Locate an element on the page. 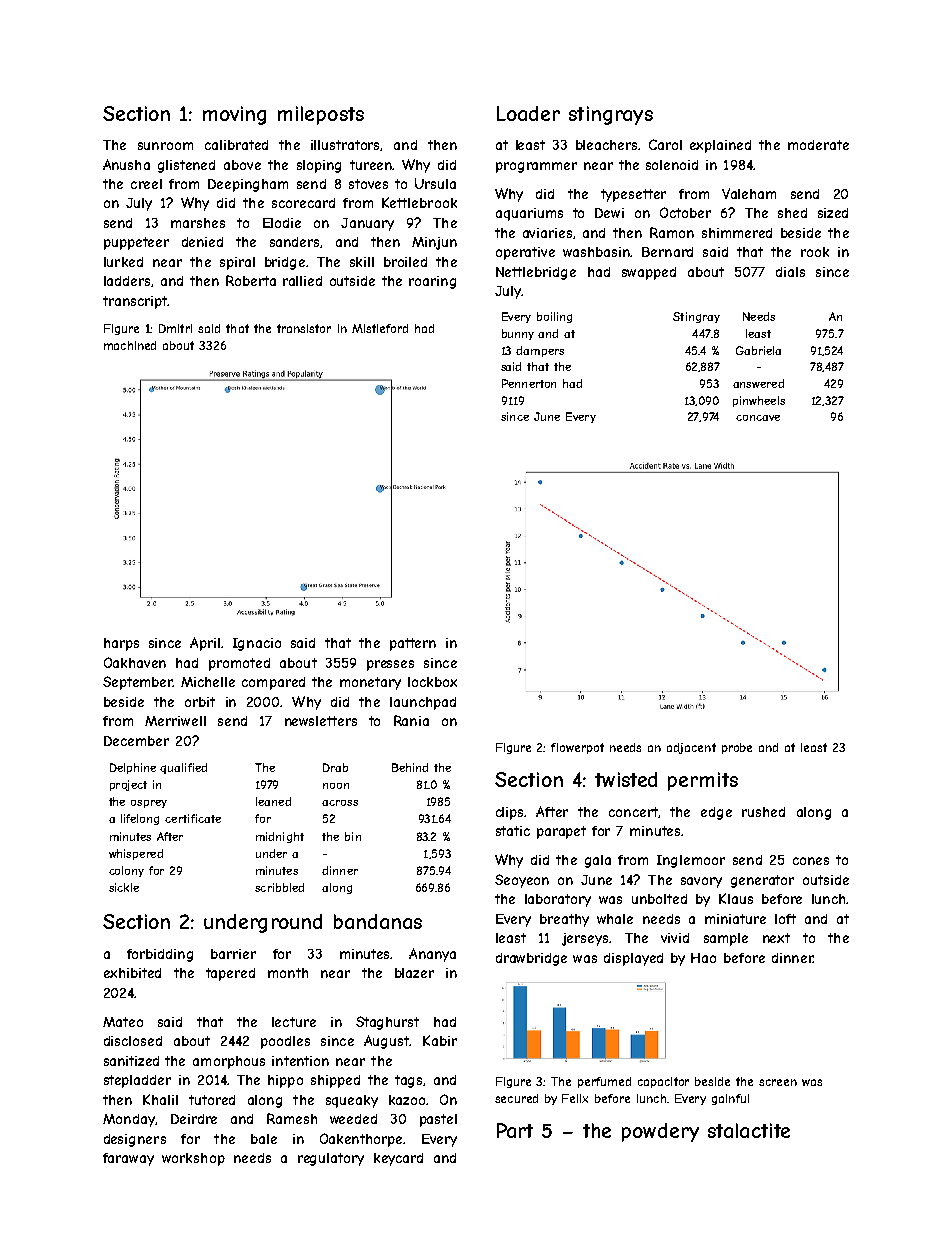  regulatory is located at coordinates (331, 1159).
